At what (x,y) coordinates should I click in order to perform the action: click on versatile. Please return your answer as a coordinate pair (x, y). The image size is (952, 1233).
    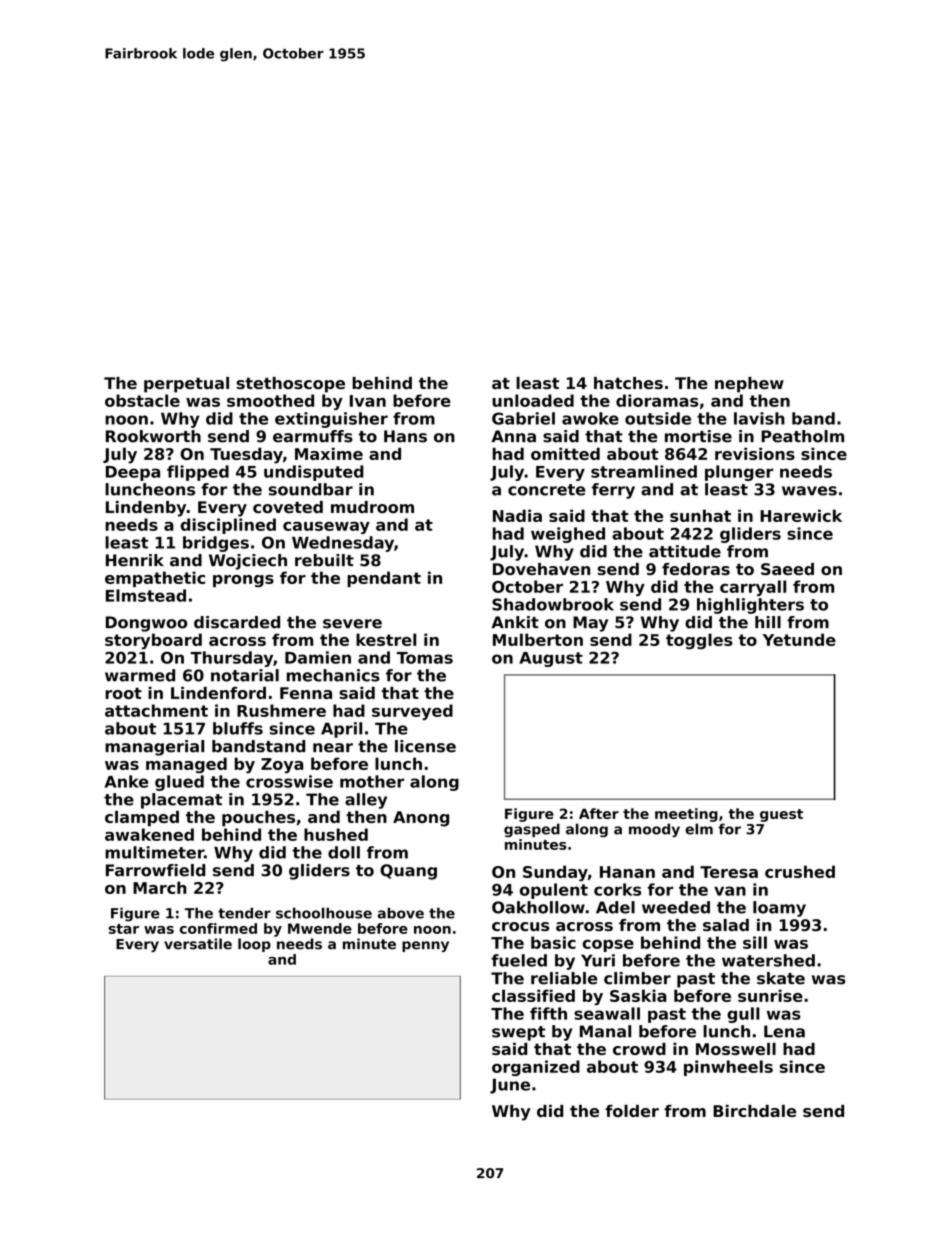
    Looking at the image, I should click on (198, 944).
